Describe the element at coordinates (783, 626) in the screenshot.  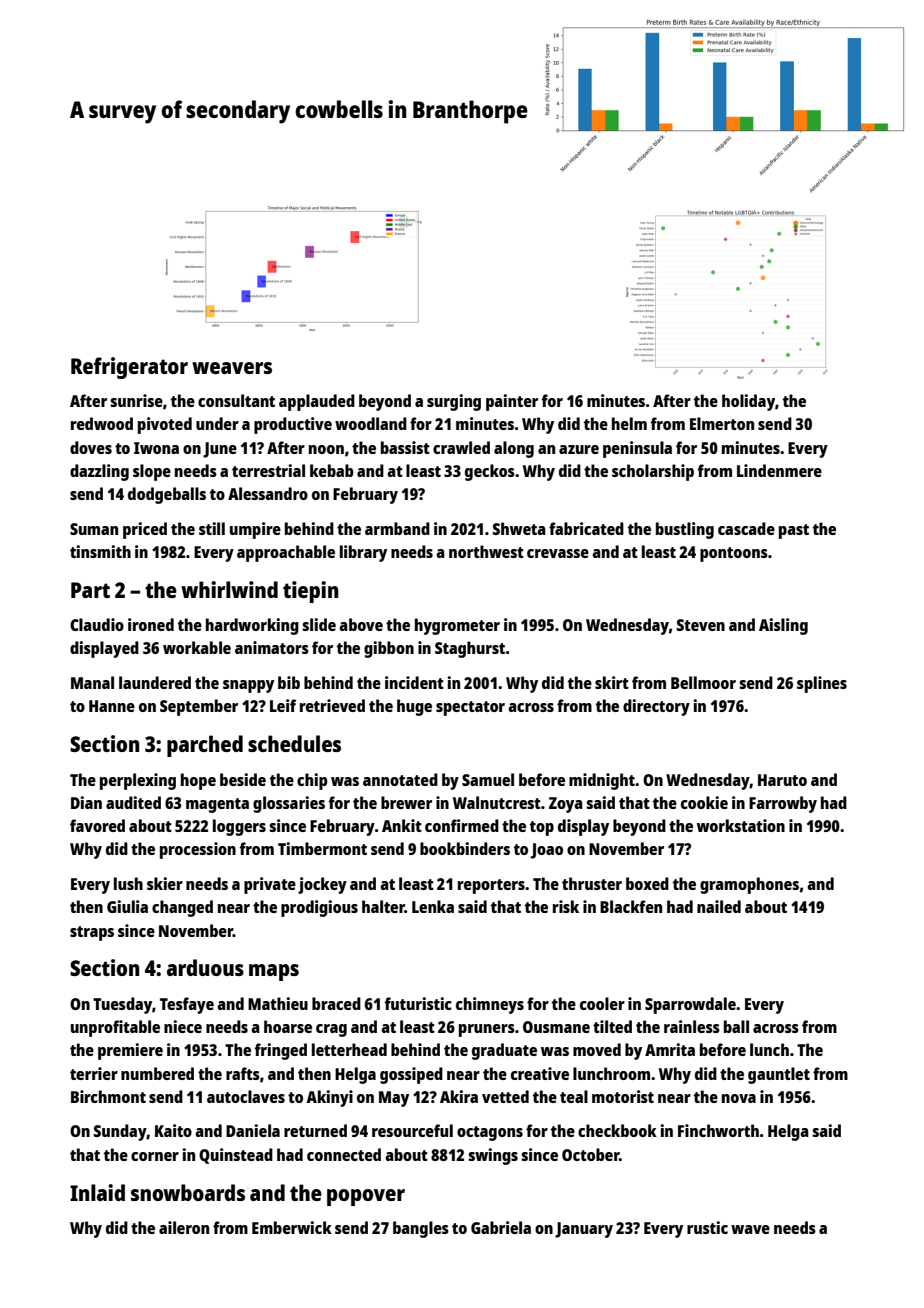
I see `Aisling` at that location.
